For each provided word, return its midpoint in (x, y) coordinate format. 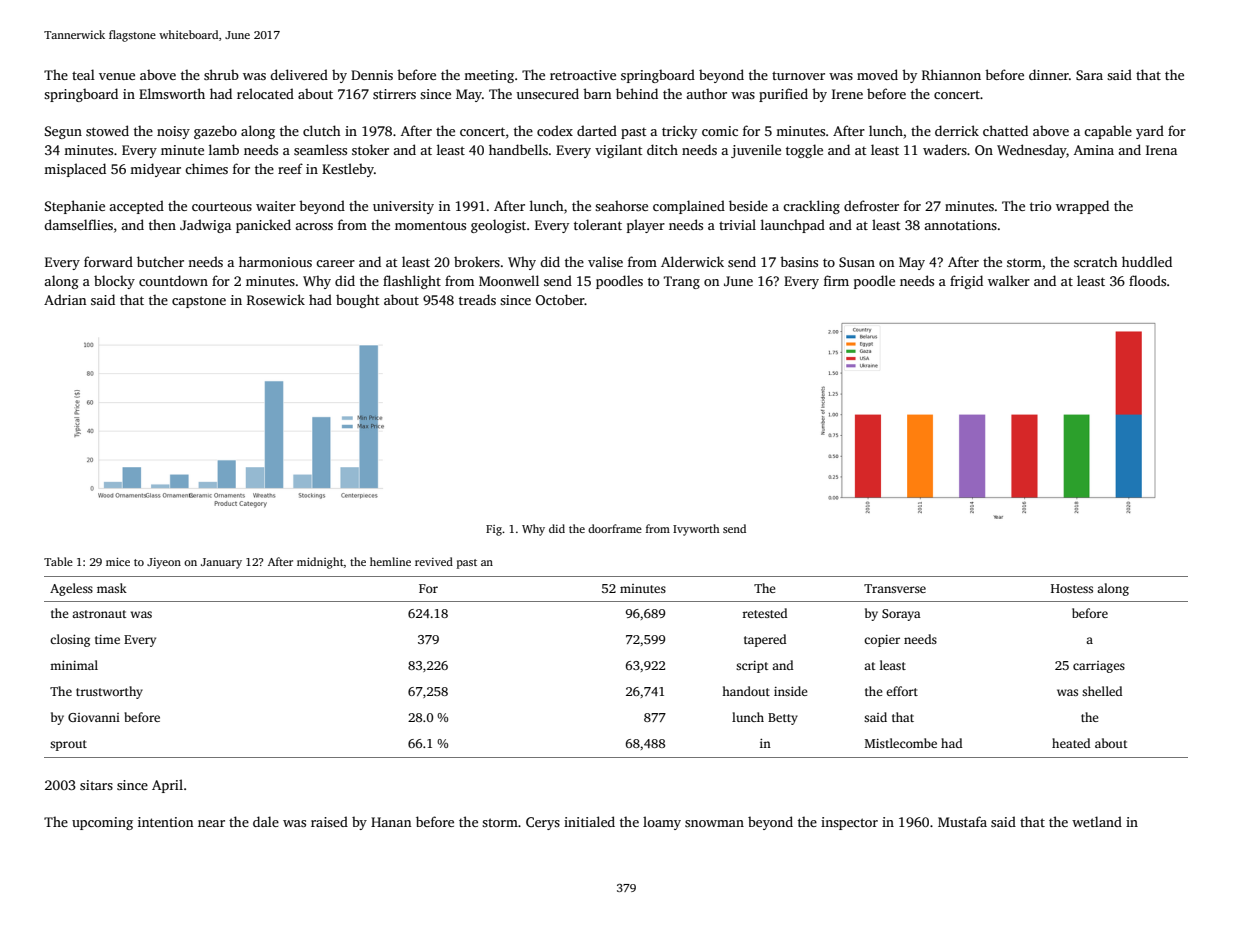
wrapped (1082, 207)
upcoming (102, 823)
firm (836, 280)
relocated (265, 93)
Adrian (65, 299)
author (706, 93)
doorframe (615, 528)
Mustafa (962, 821)
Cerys (543, 823)
